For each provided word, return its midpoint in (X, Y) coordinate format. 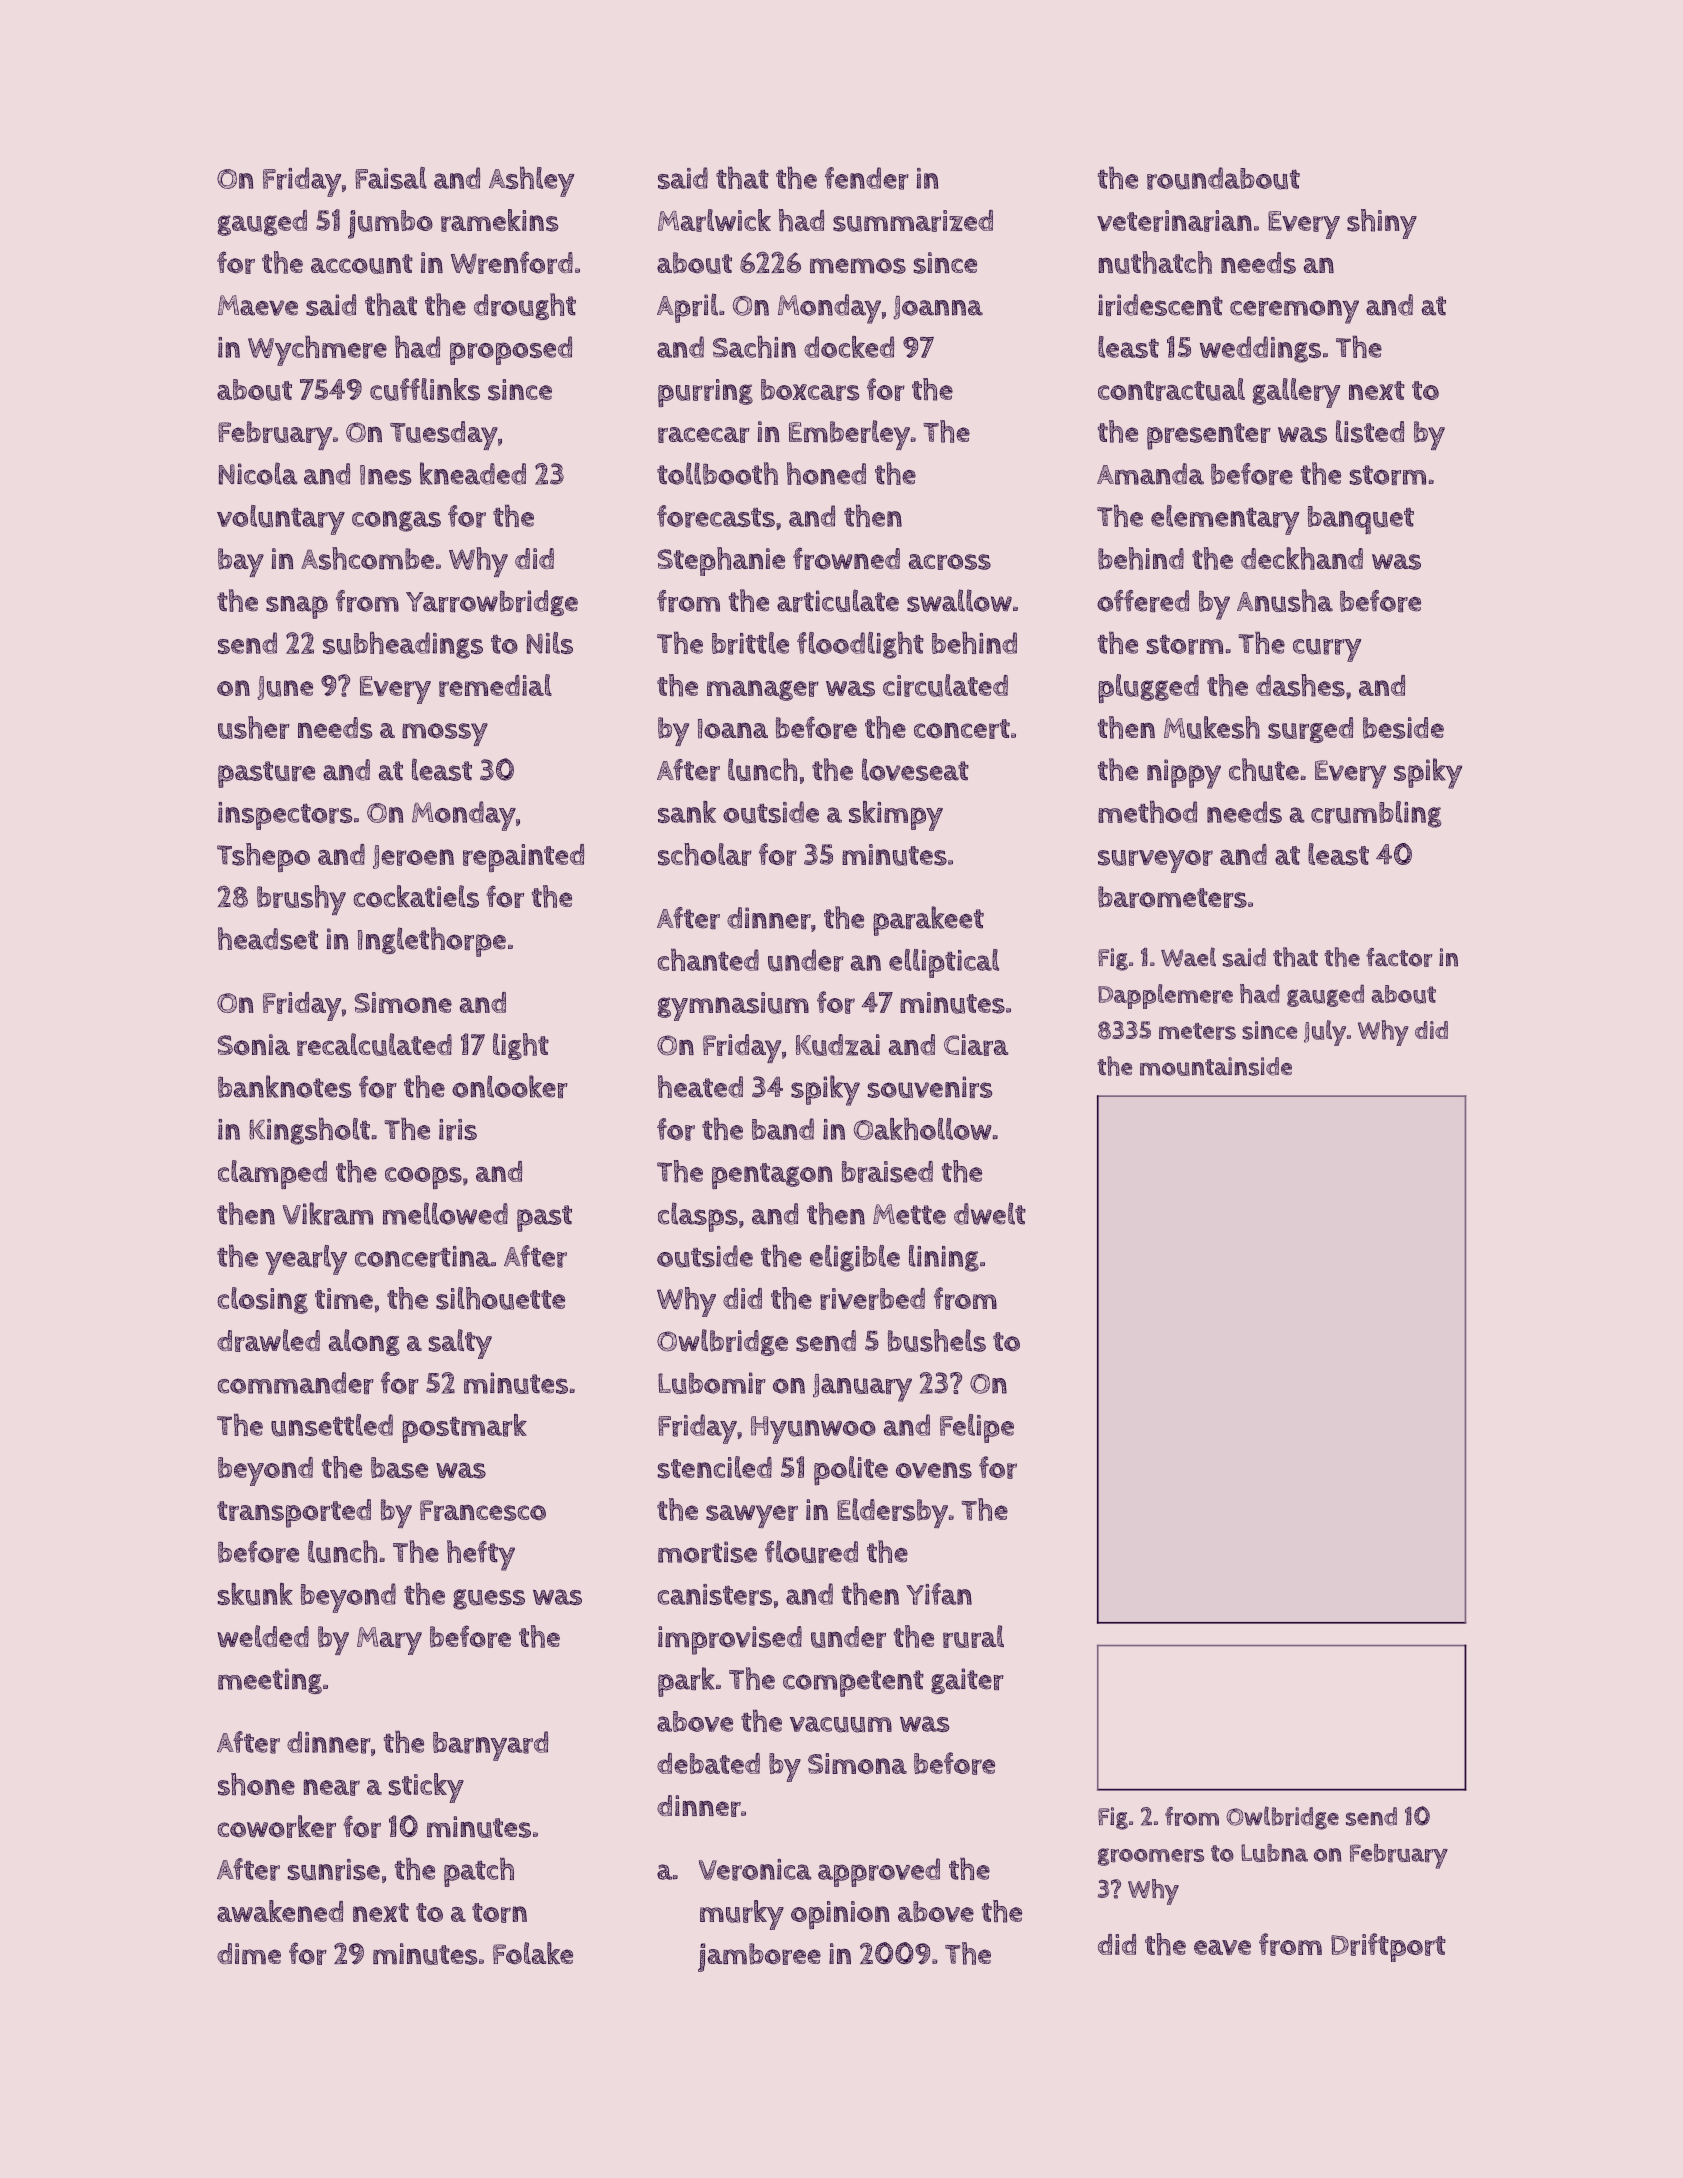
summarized (913, 221)
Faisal (391, 178)
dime (249, 1954)
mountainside (1216, 1066)
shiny (1382, 224)
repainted (523, 858)
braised (887, 1172)
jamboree (759, 1957)
